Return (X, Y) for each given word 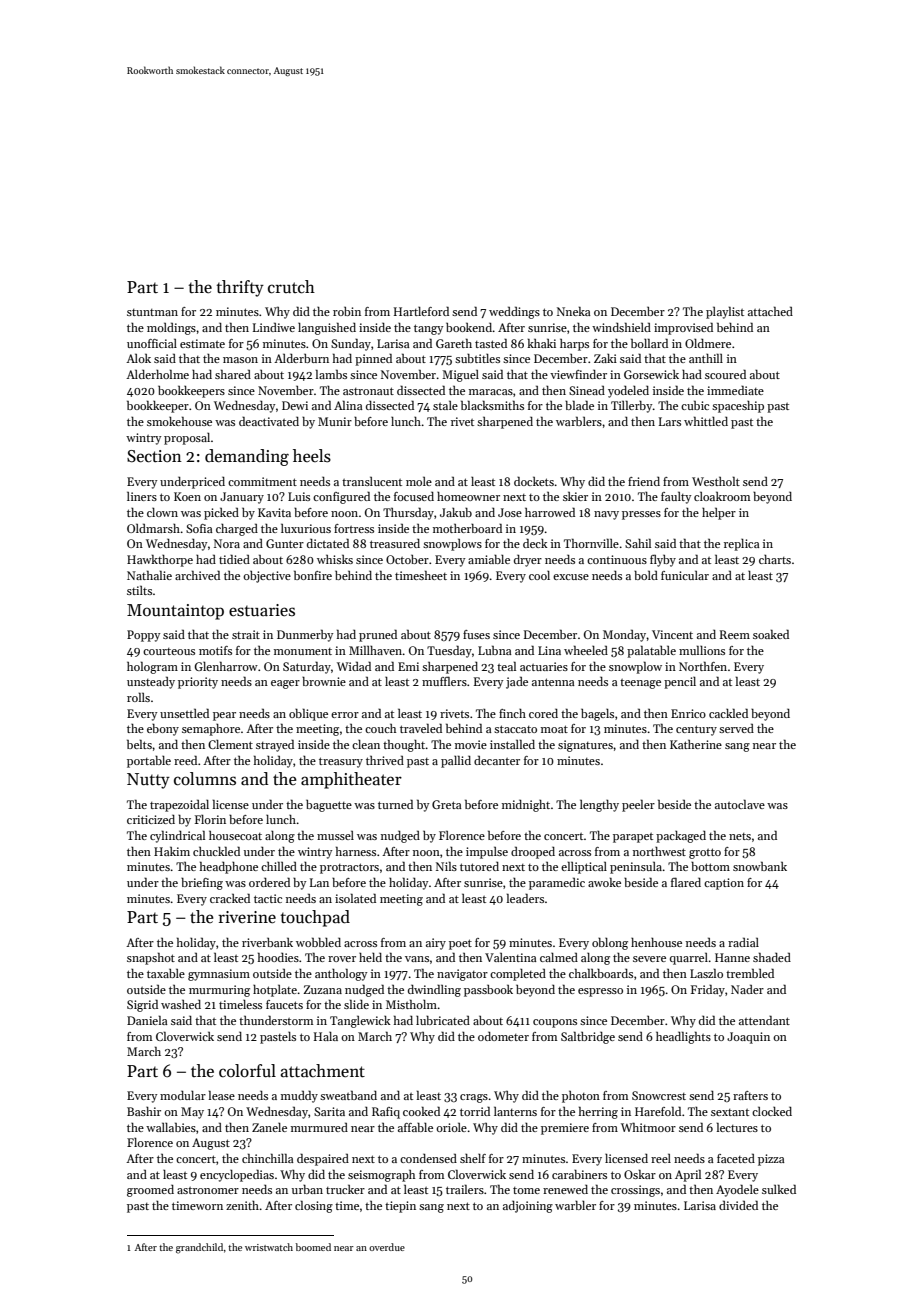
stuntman (152, 312)
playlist (725, 312)
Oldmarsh (153, 528)
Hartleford (421, 311)
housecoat (235, 835)
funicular (685, 575)
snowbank (760, 866)
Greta (447, 804)
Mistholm (411, 1004)
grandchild (200, 1248)
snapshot (151, 958)
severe (649, 959)
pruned (378, 635)
